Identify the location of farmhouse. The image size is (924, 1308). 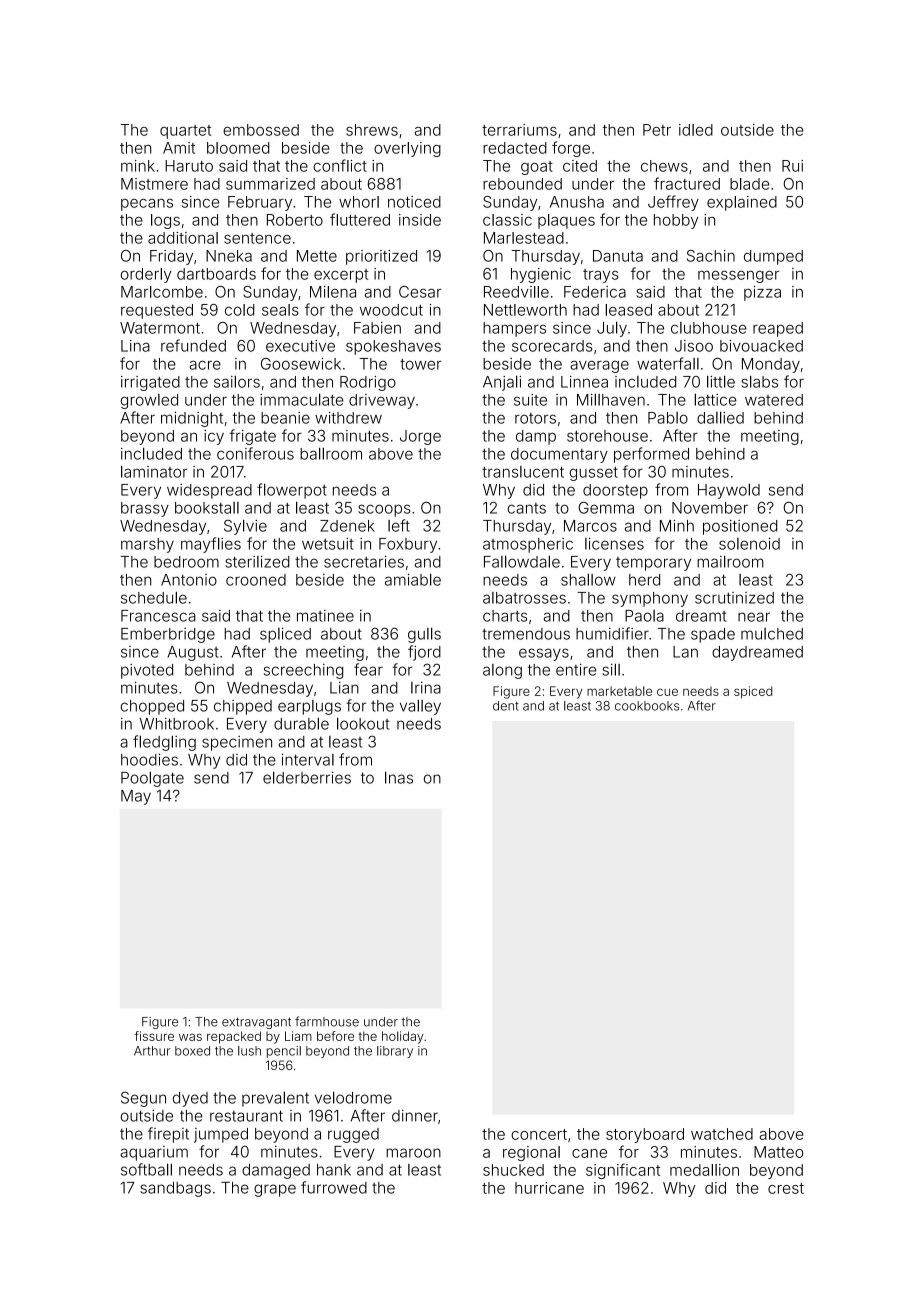
(327, 1021).
